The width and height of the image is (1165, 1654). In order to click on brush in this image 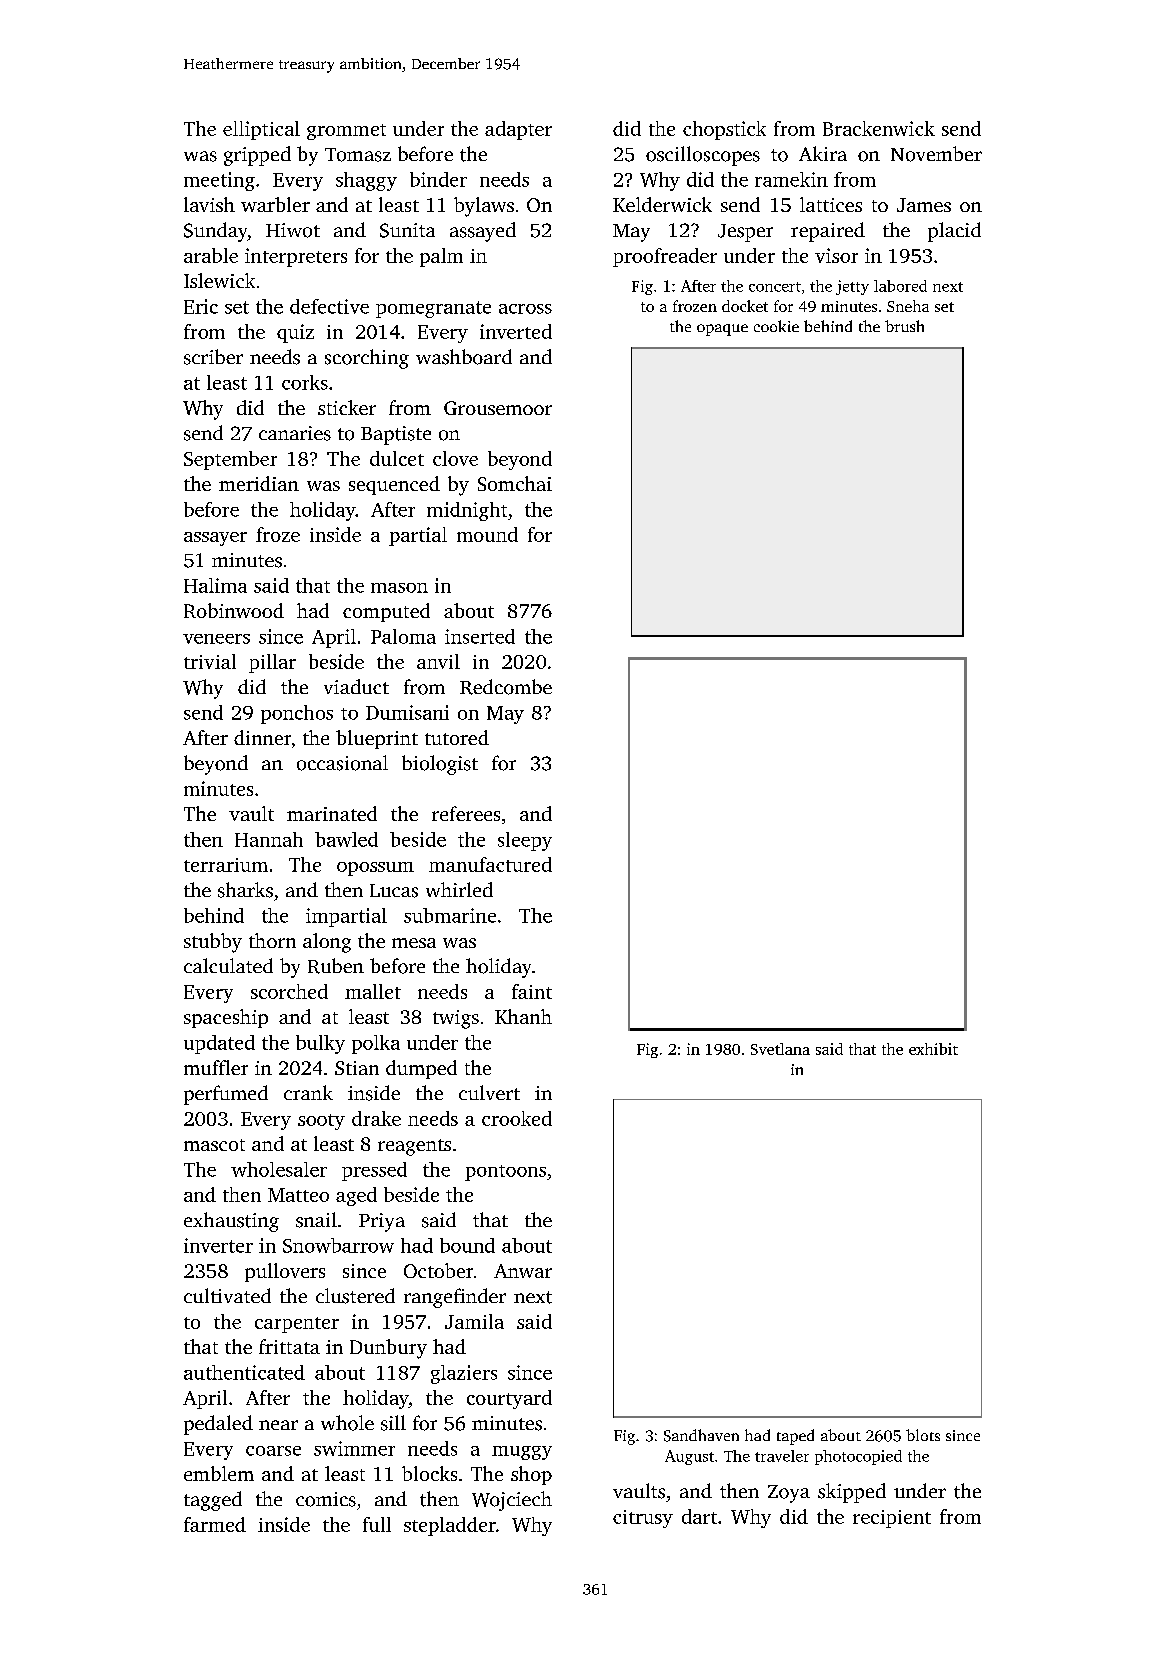, I will do `click(904, 326)`.
